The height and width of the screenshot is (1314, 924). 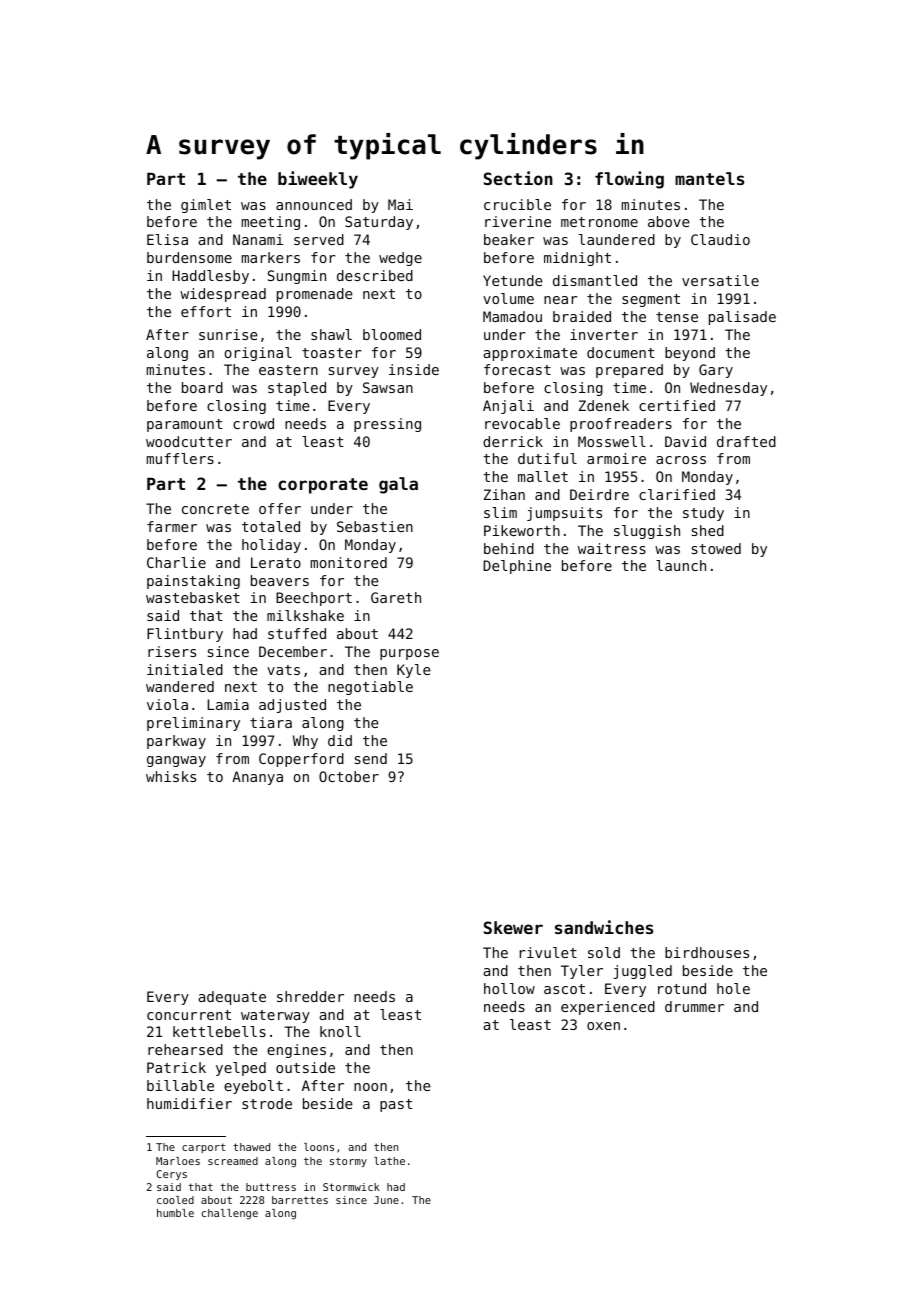 I want to click on concrete, so click(x=215, y=509).
